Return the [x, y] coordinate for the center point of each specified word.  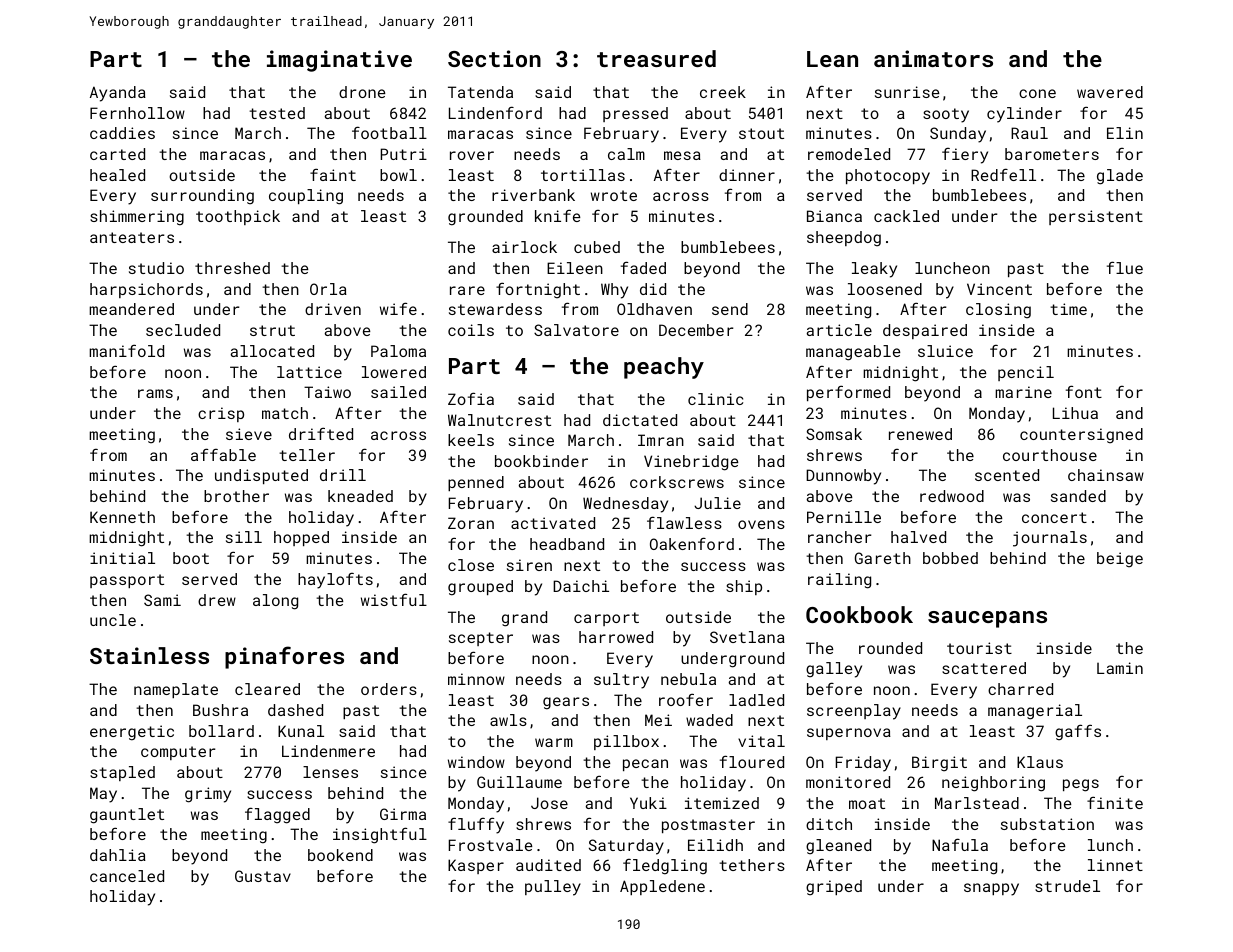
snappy [991, 889]
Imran [661, 440]
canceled [127, 876]
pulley [553, 888]
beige [1120, 560]
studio [156, 268]
